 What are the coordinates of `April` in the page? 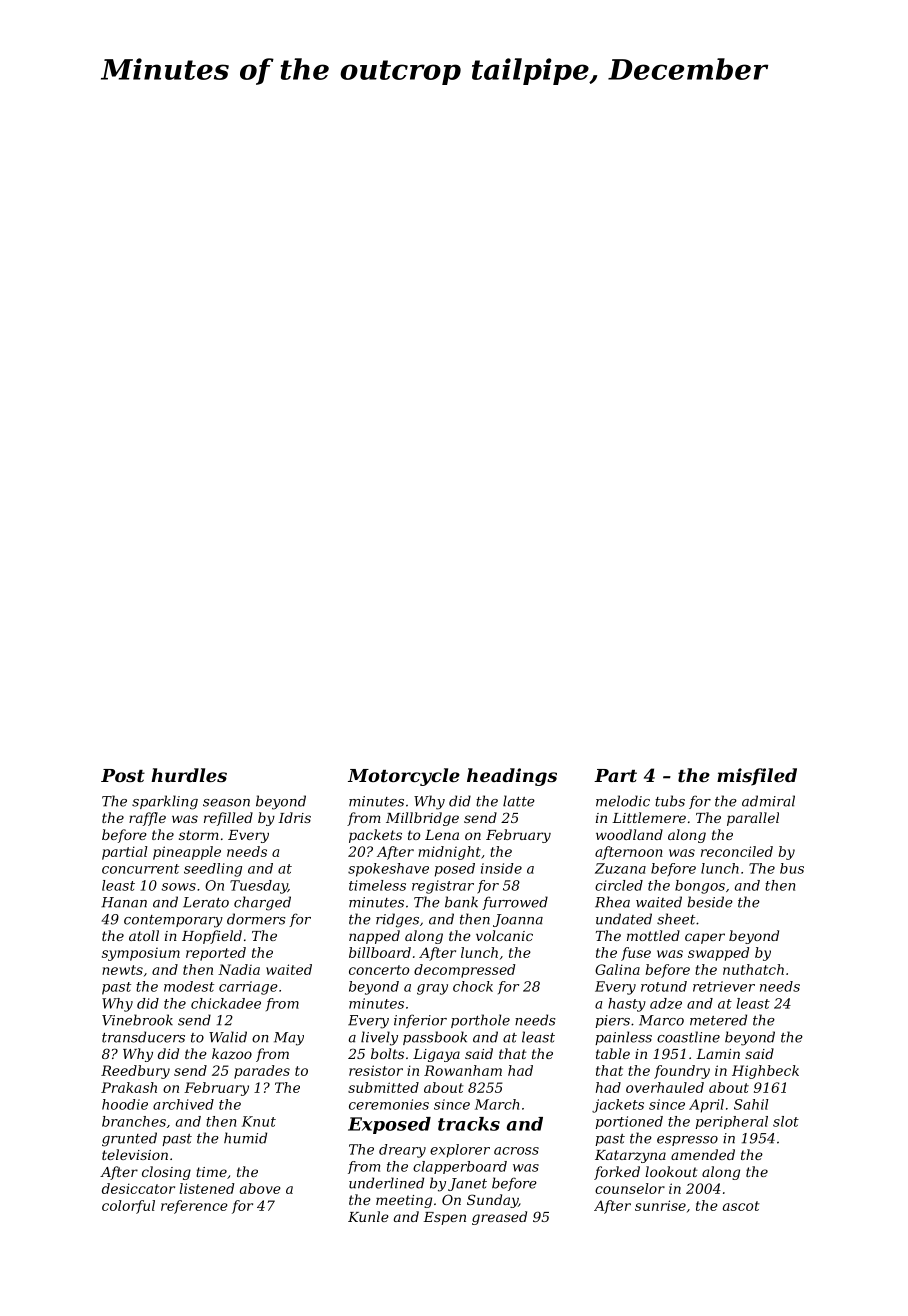 It's located at (706, 1106).
